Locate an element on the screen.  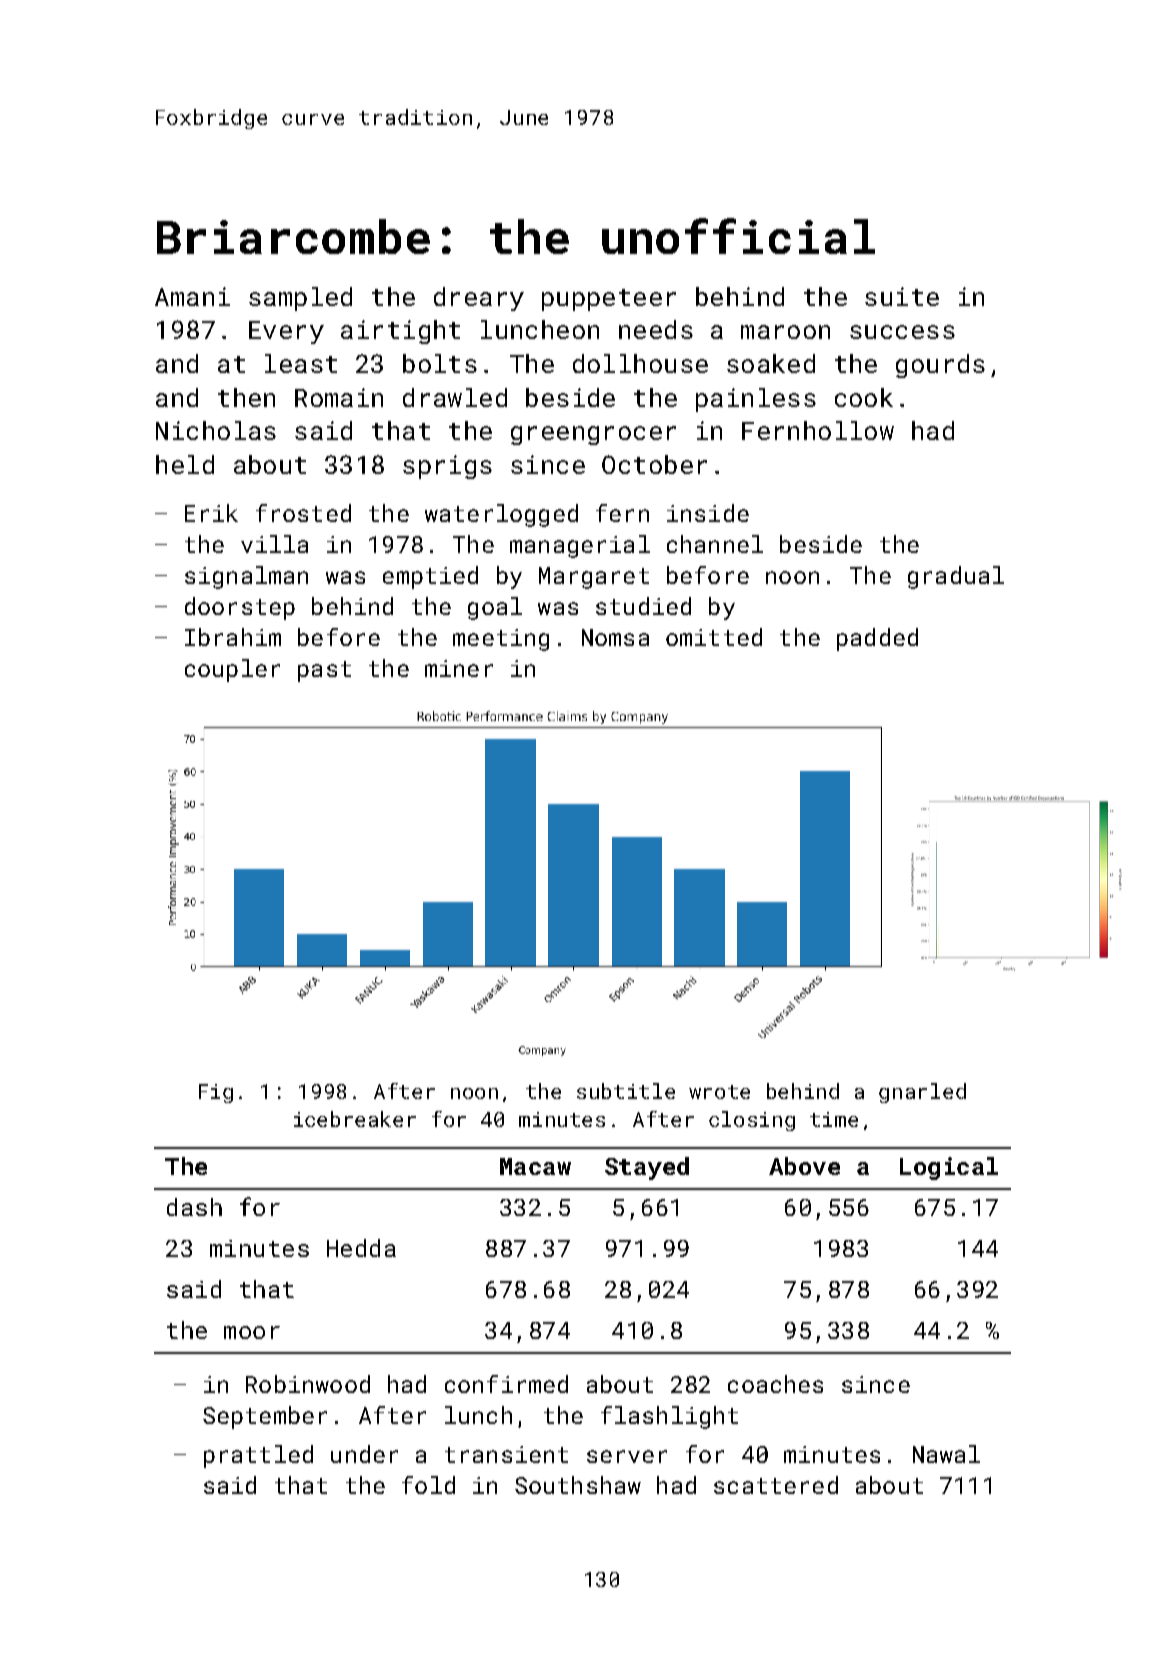
Romain is located at coordinates (339, 397).
